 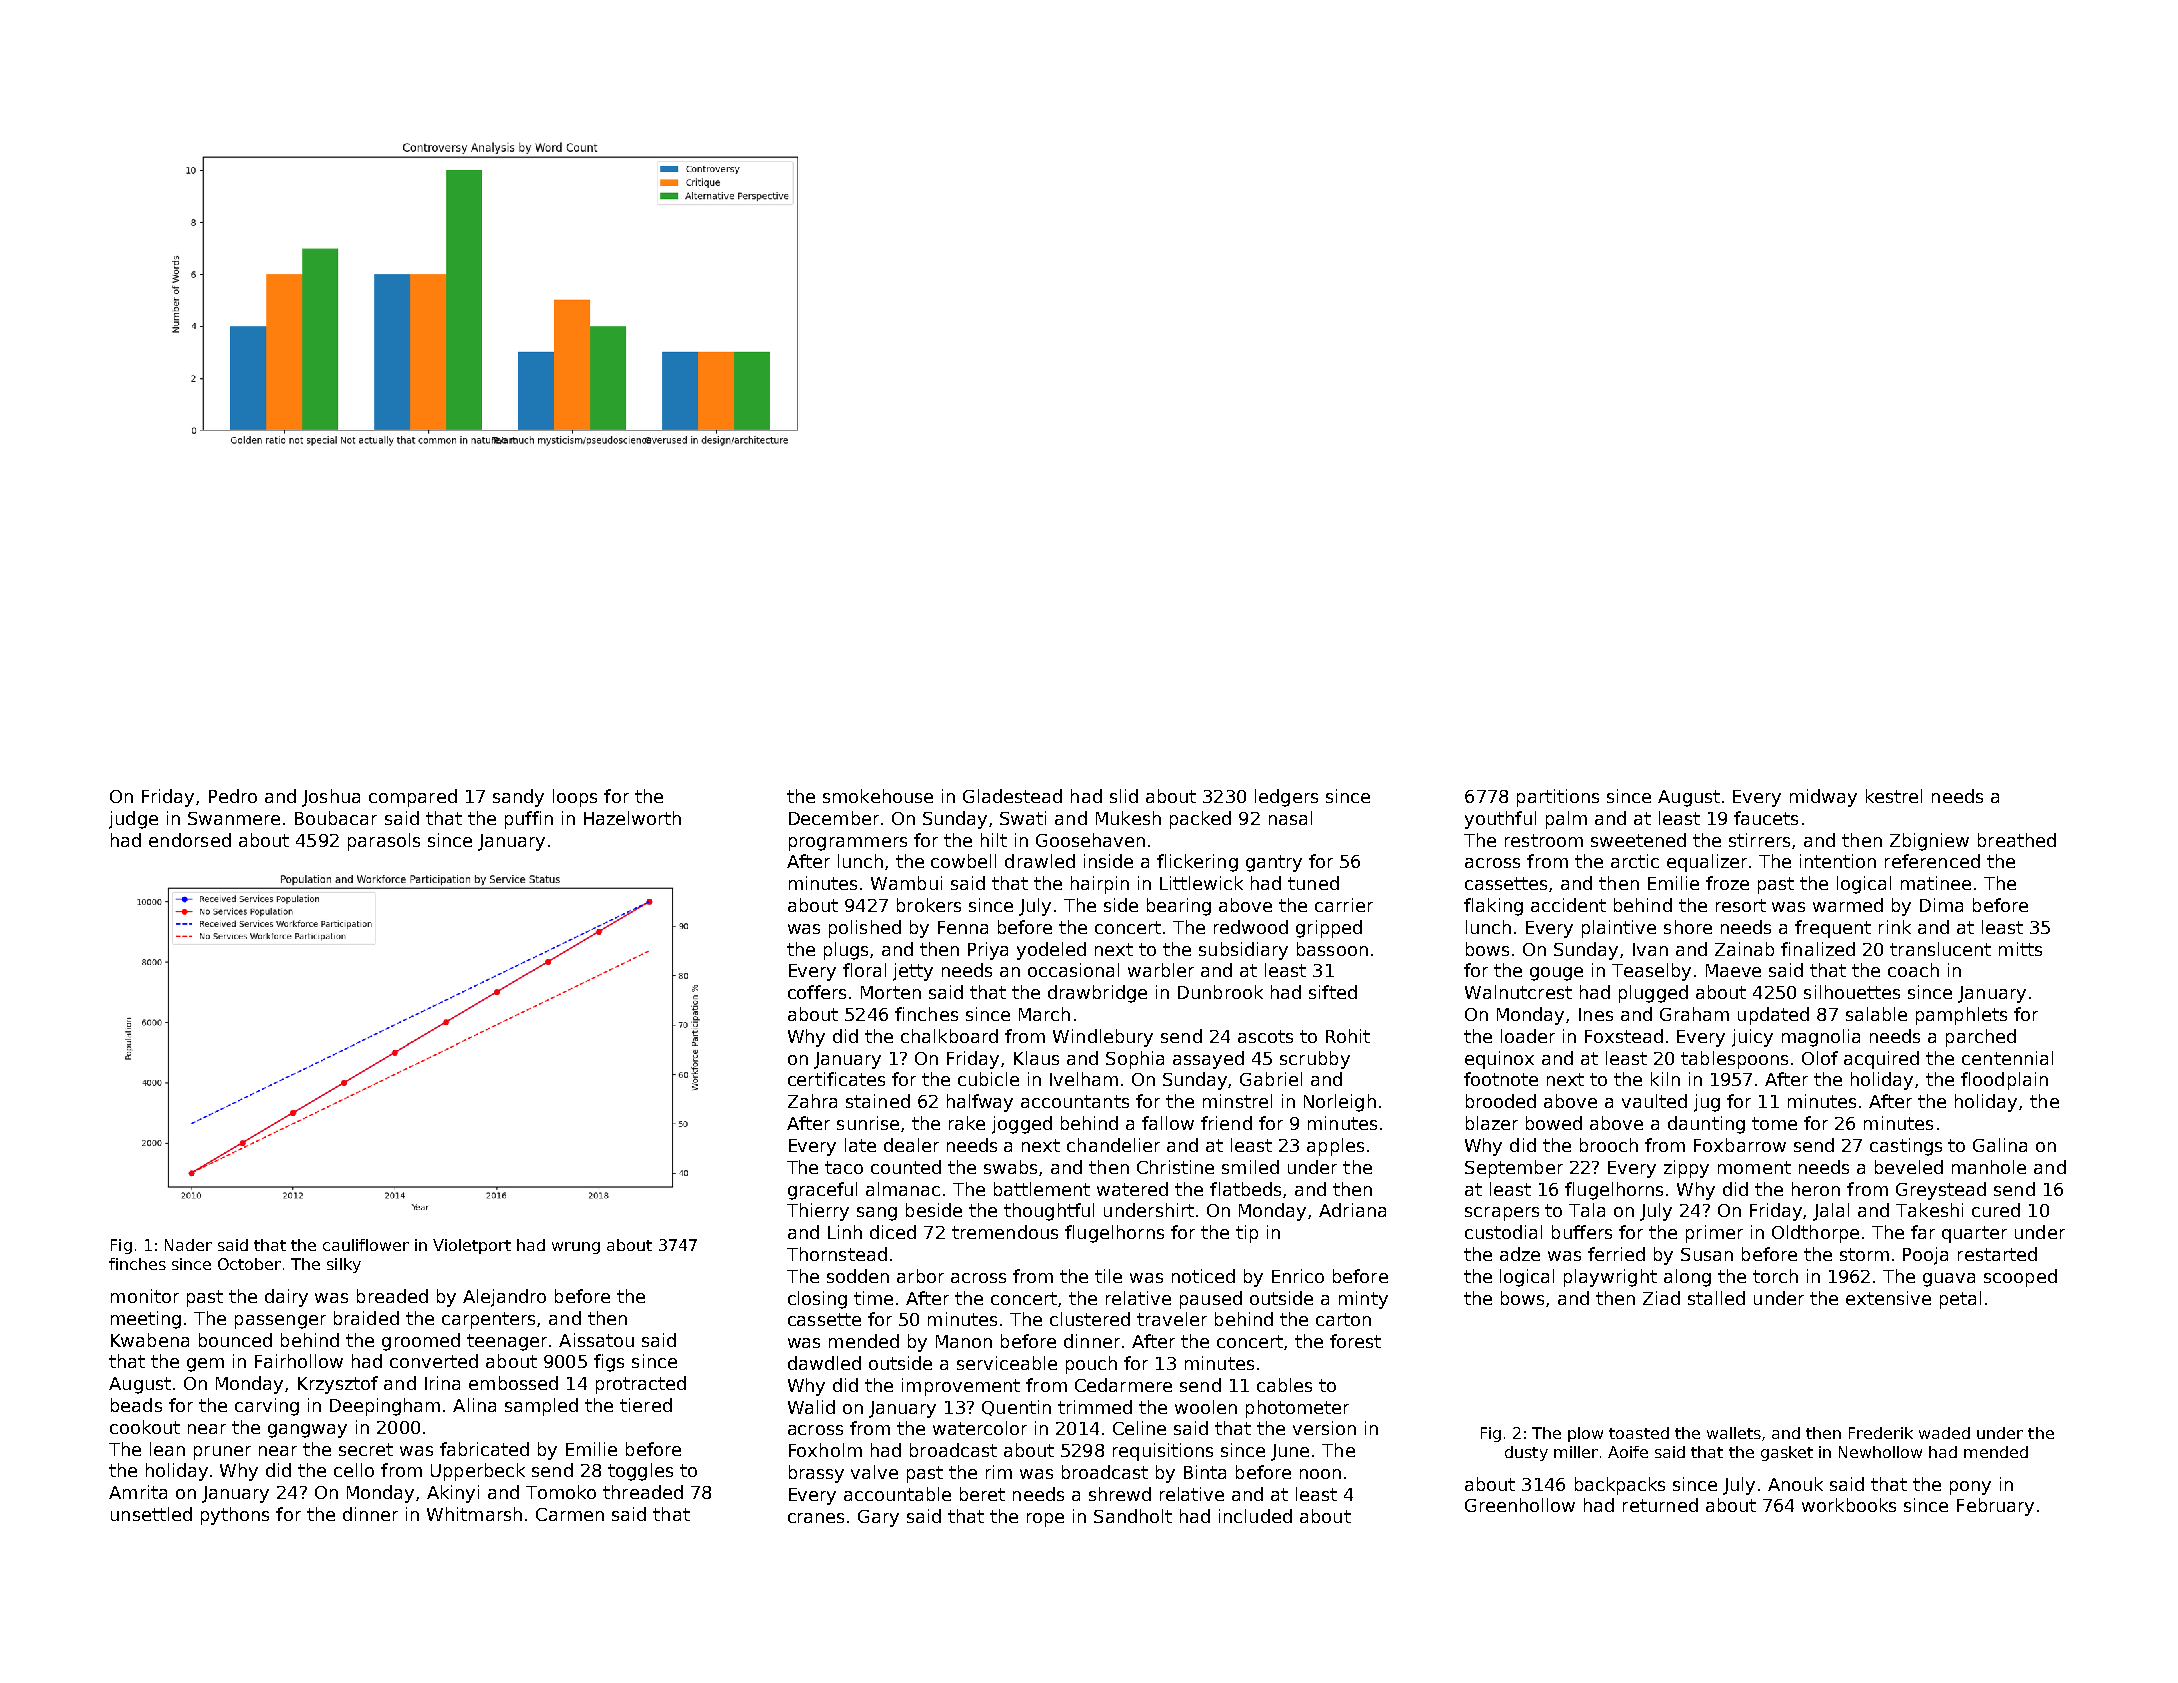 What do you see at coordinates (1989, 1167) in the document?
I see `manhole` at bounding box center [1989, 1167].
